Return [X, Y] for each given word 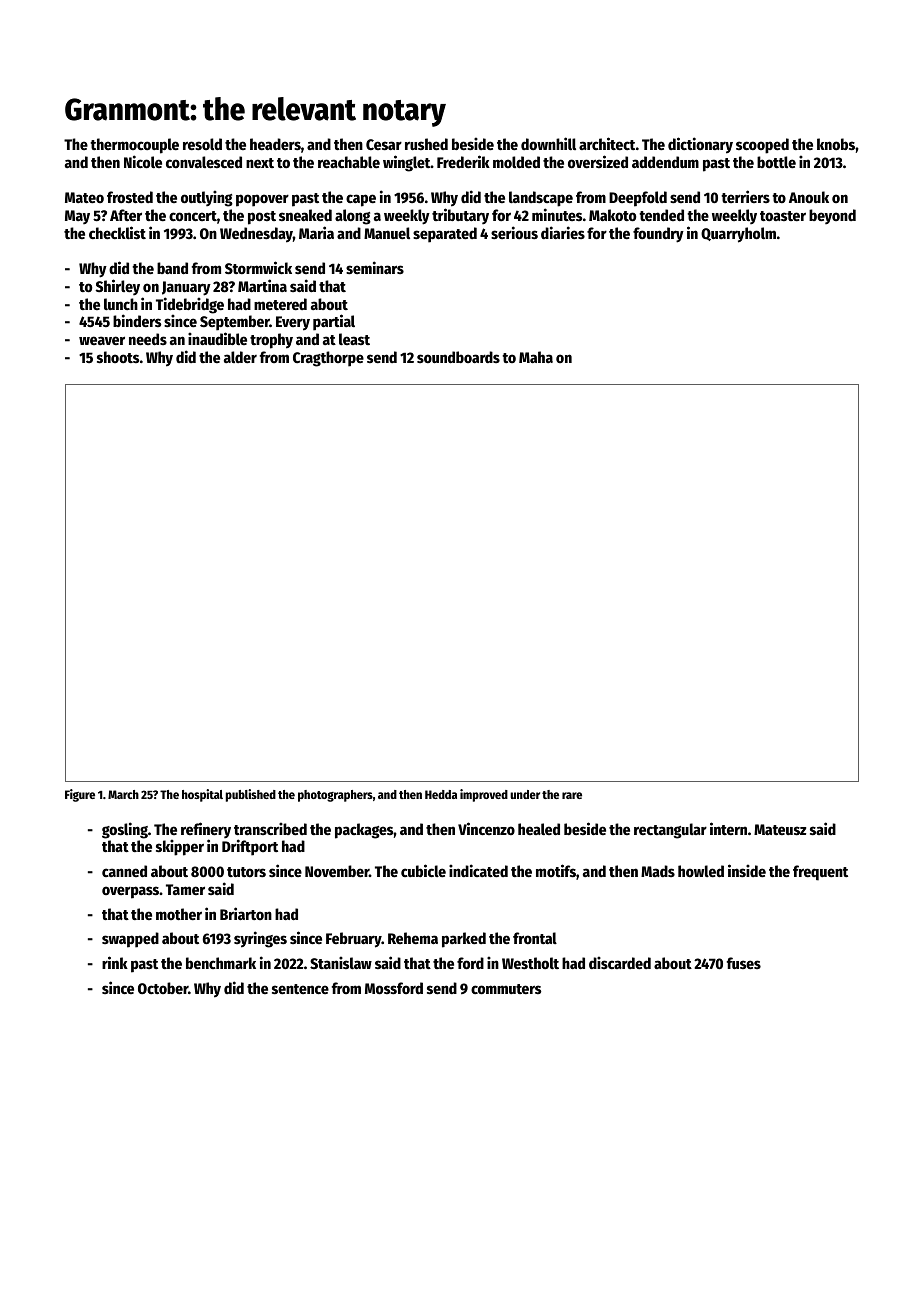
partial [334, 322]
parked [464, 940]
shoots [118, 357]
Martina [262, 285]
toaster [783, 216]
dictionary [700, 145]
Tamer [185, 889]
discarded [620, 962]
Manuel [387, 233]
